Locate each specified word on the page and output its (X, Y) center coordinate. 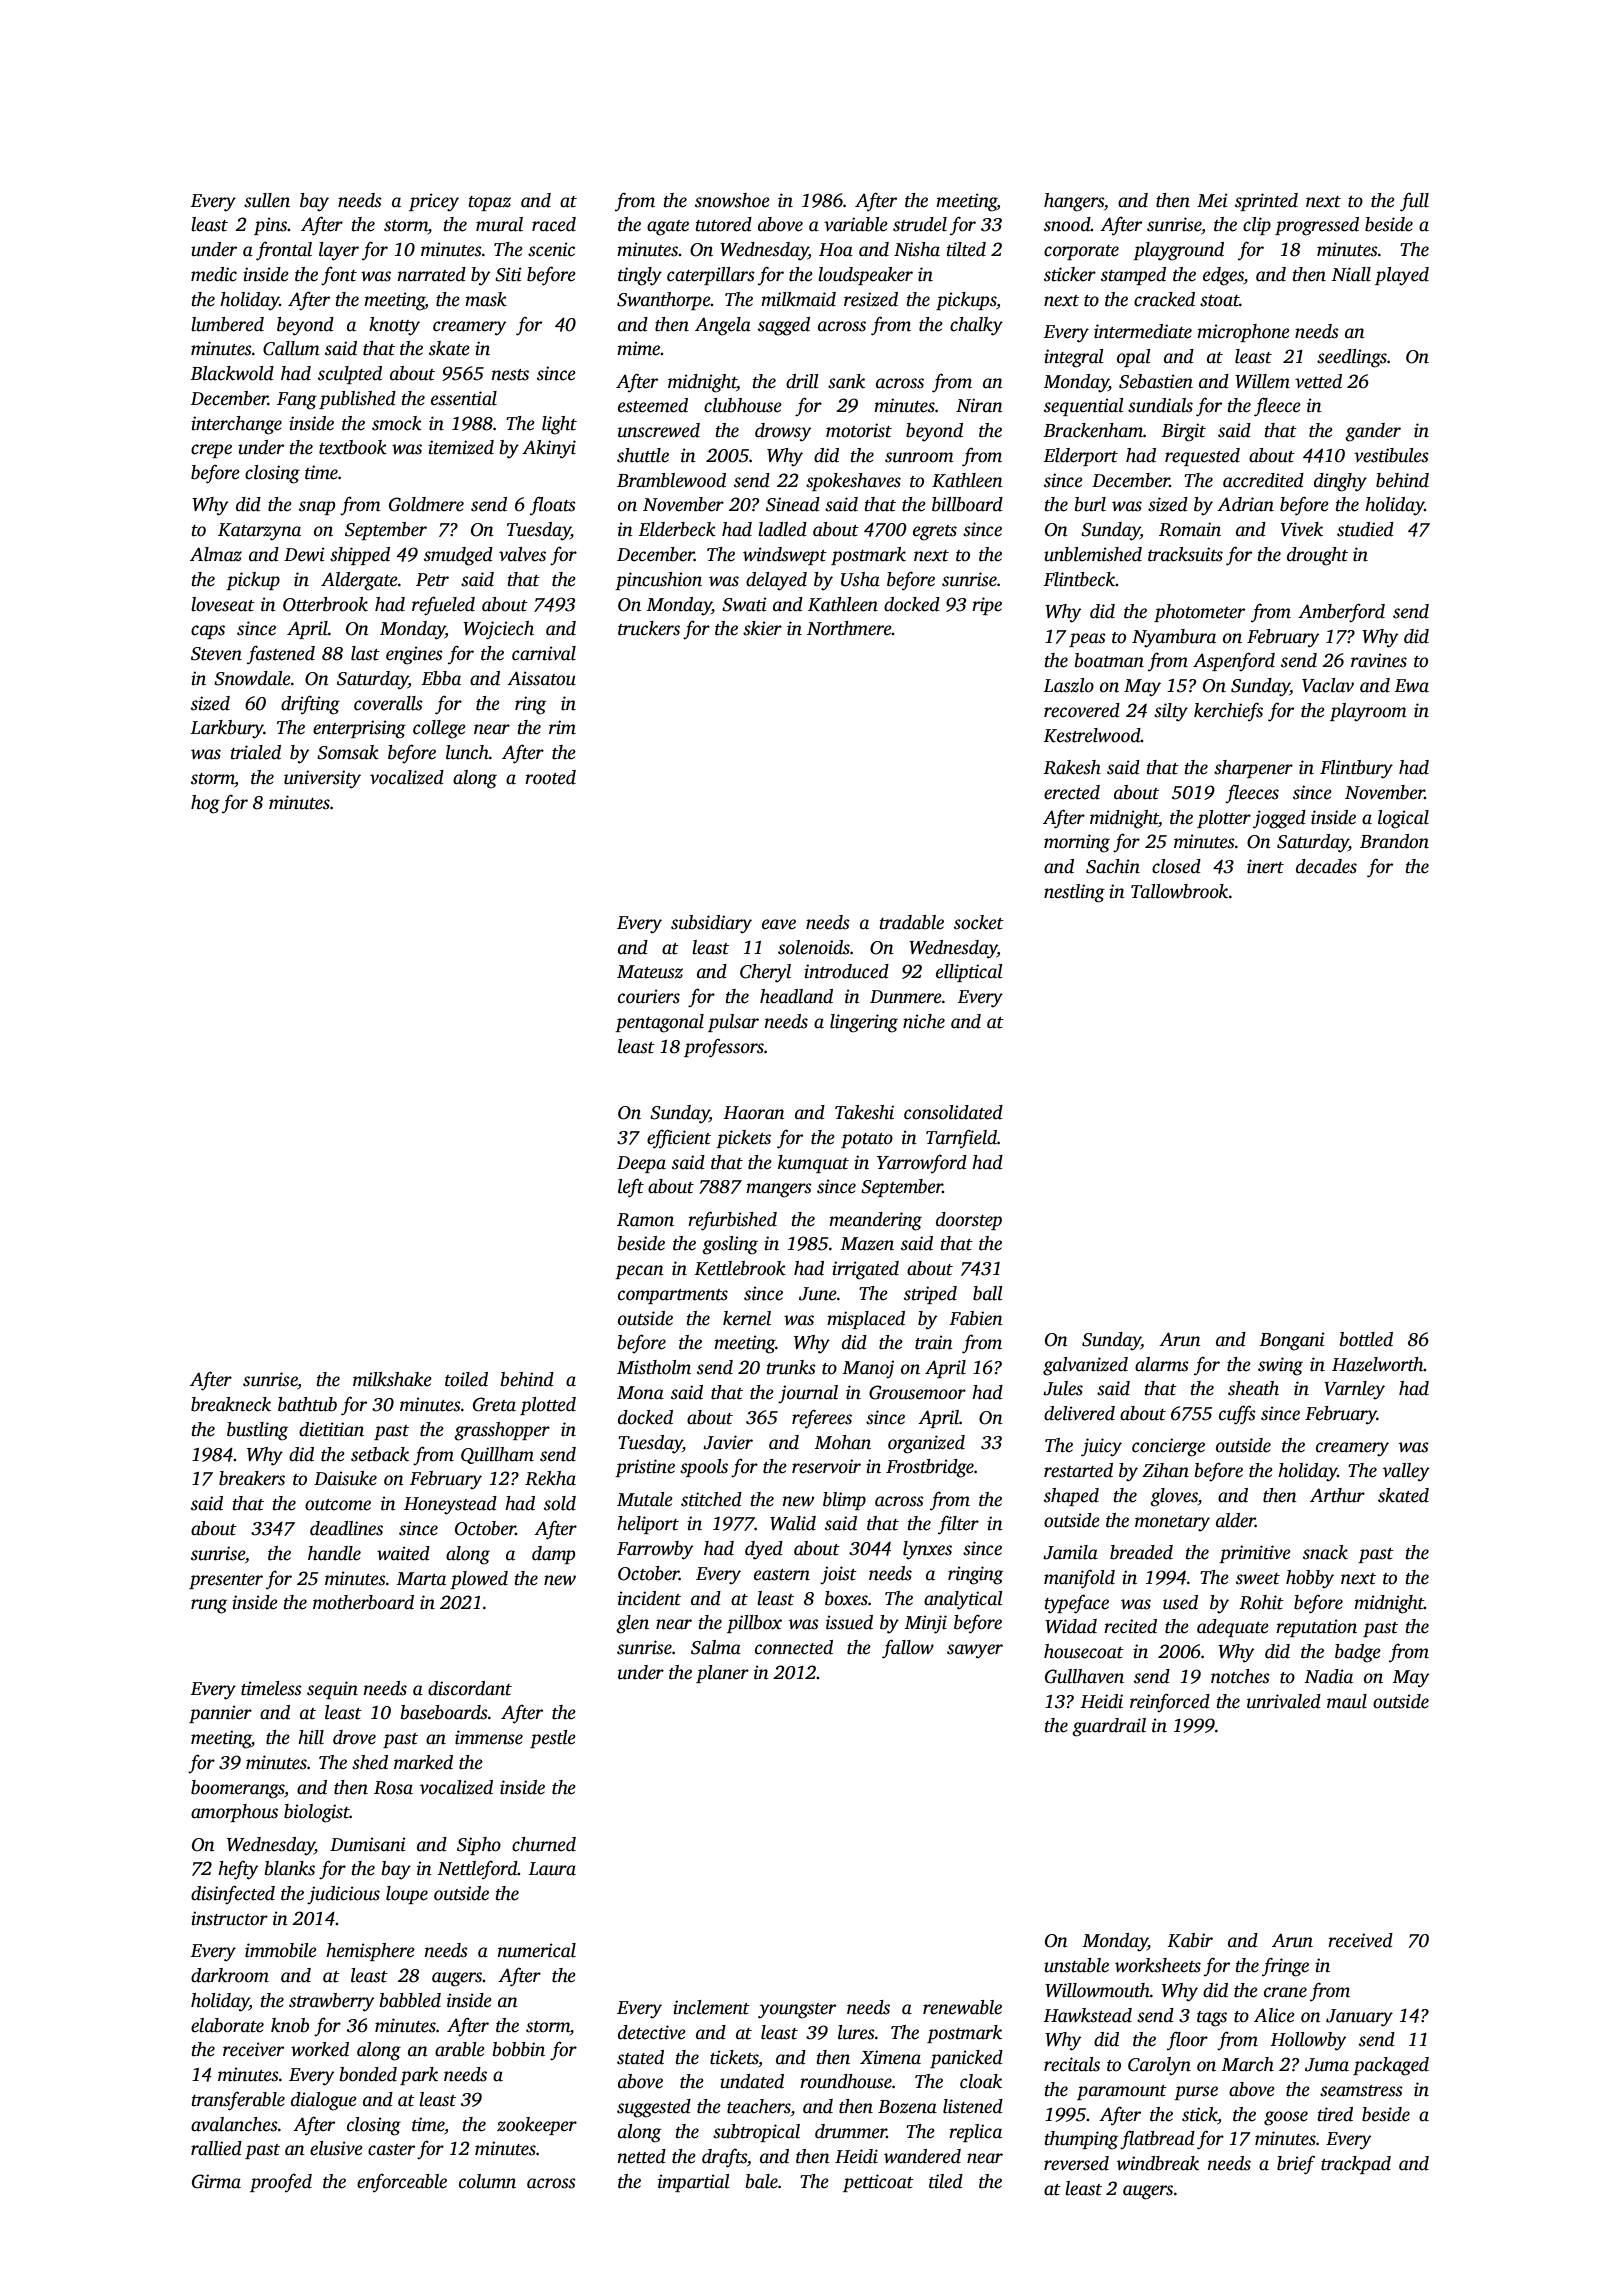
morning (1077, 843)
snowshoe (732, 200)
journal (808, 1394)
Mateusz (650, 972)
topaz (490, 203)
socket (979, 922)
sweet (1258, 1579)
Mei (1212, 200)
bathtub (307, 1404)
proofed (281, 2183)
